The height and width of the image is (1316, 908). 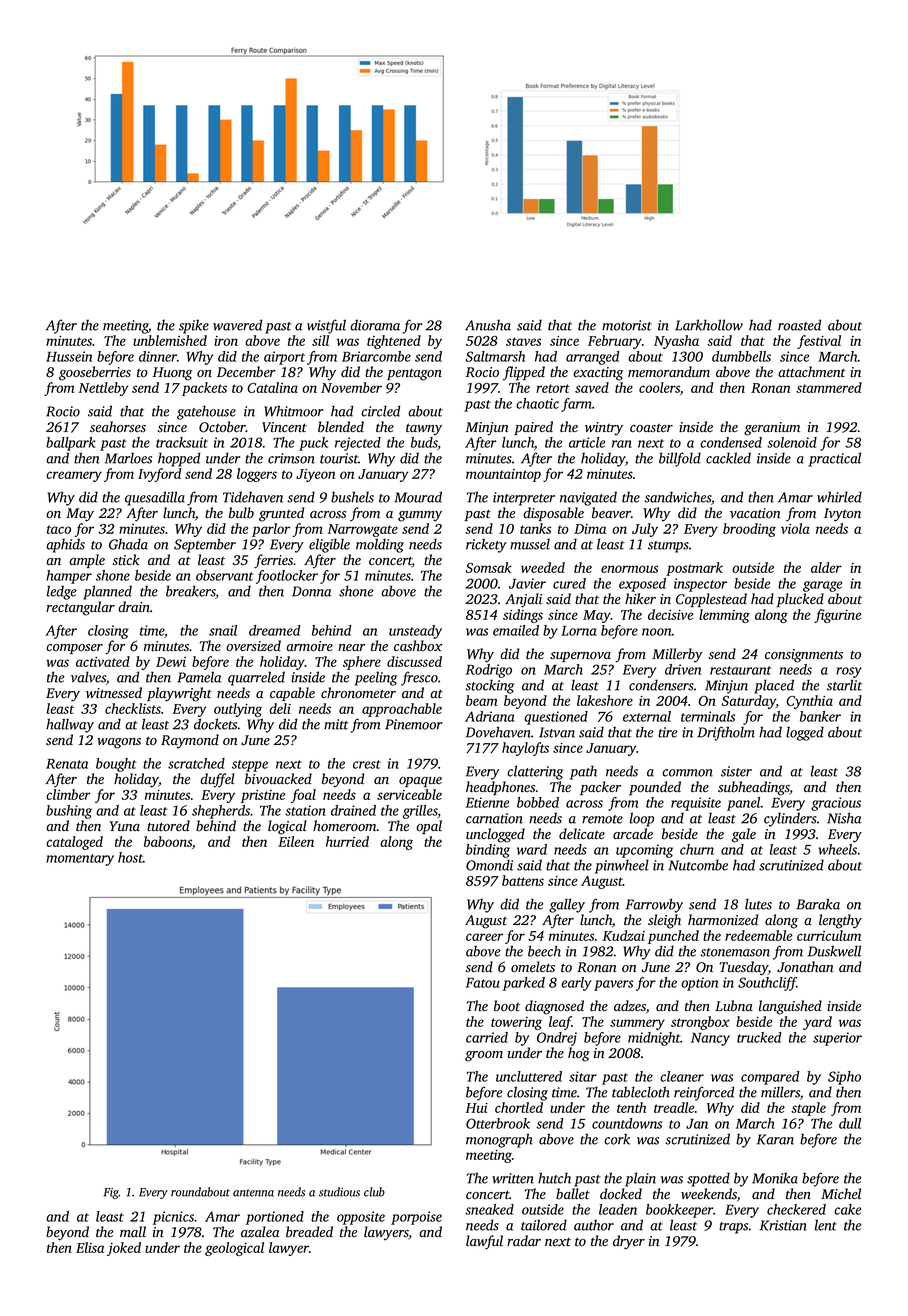 I want to click on diorama, so click(x=375, y=325).
